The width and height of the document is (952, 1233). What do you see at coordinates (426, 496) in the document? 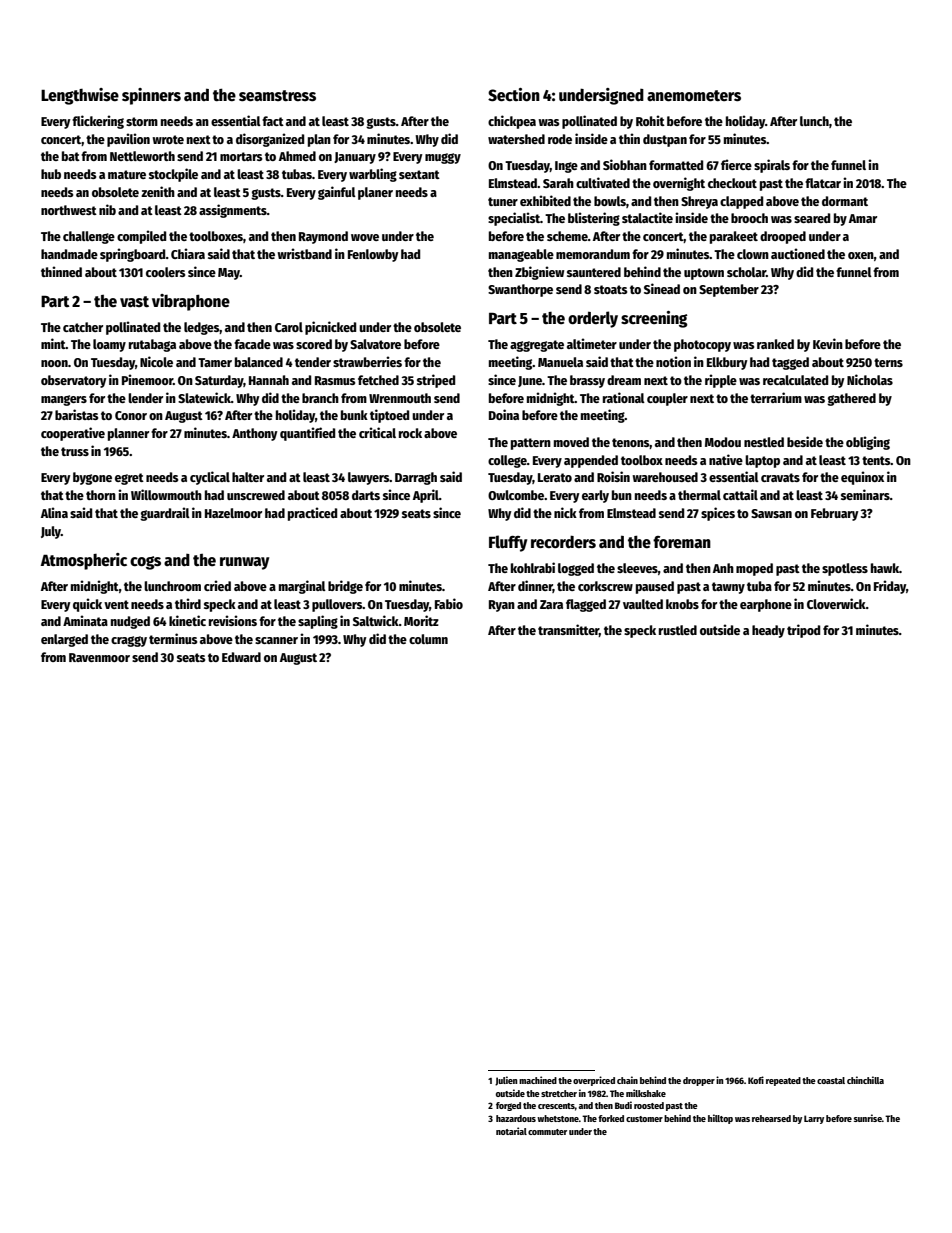
I see `April` at bounding box center [426, 496].
